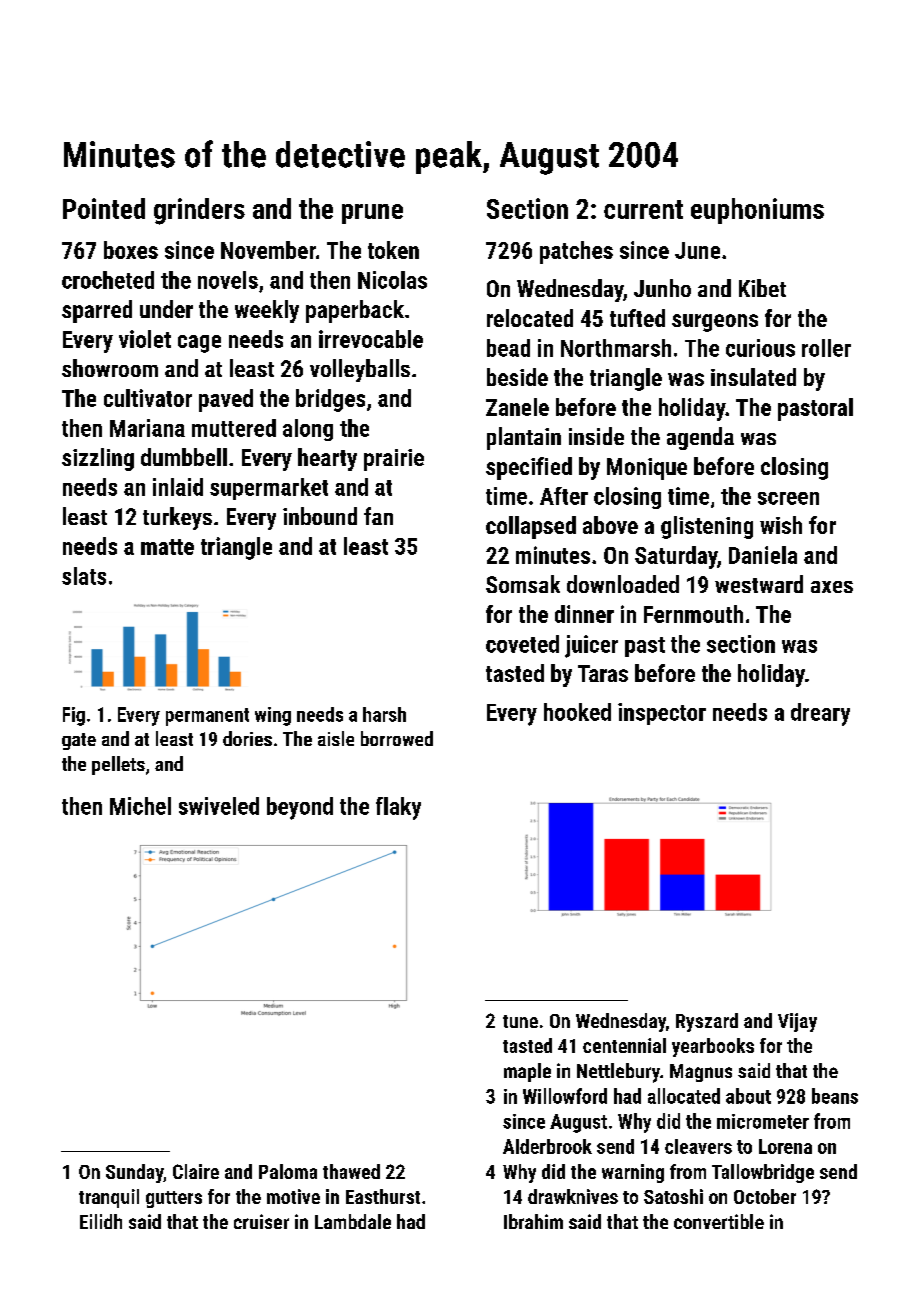  I want to click on Junho, so click(662, 288).
